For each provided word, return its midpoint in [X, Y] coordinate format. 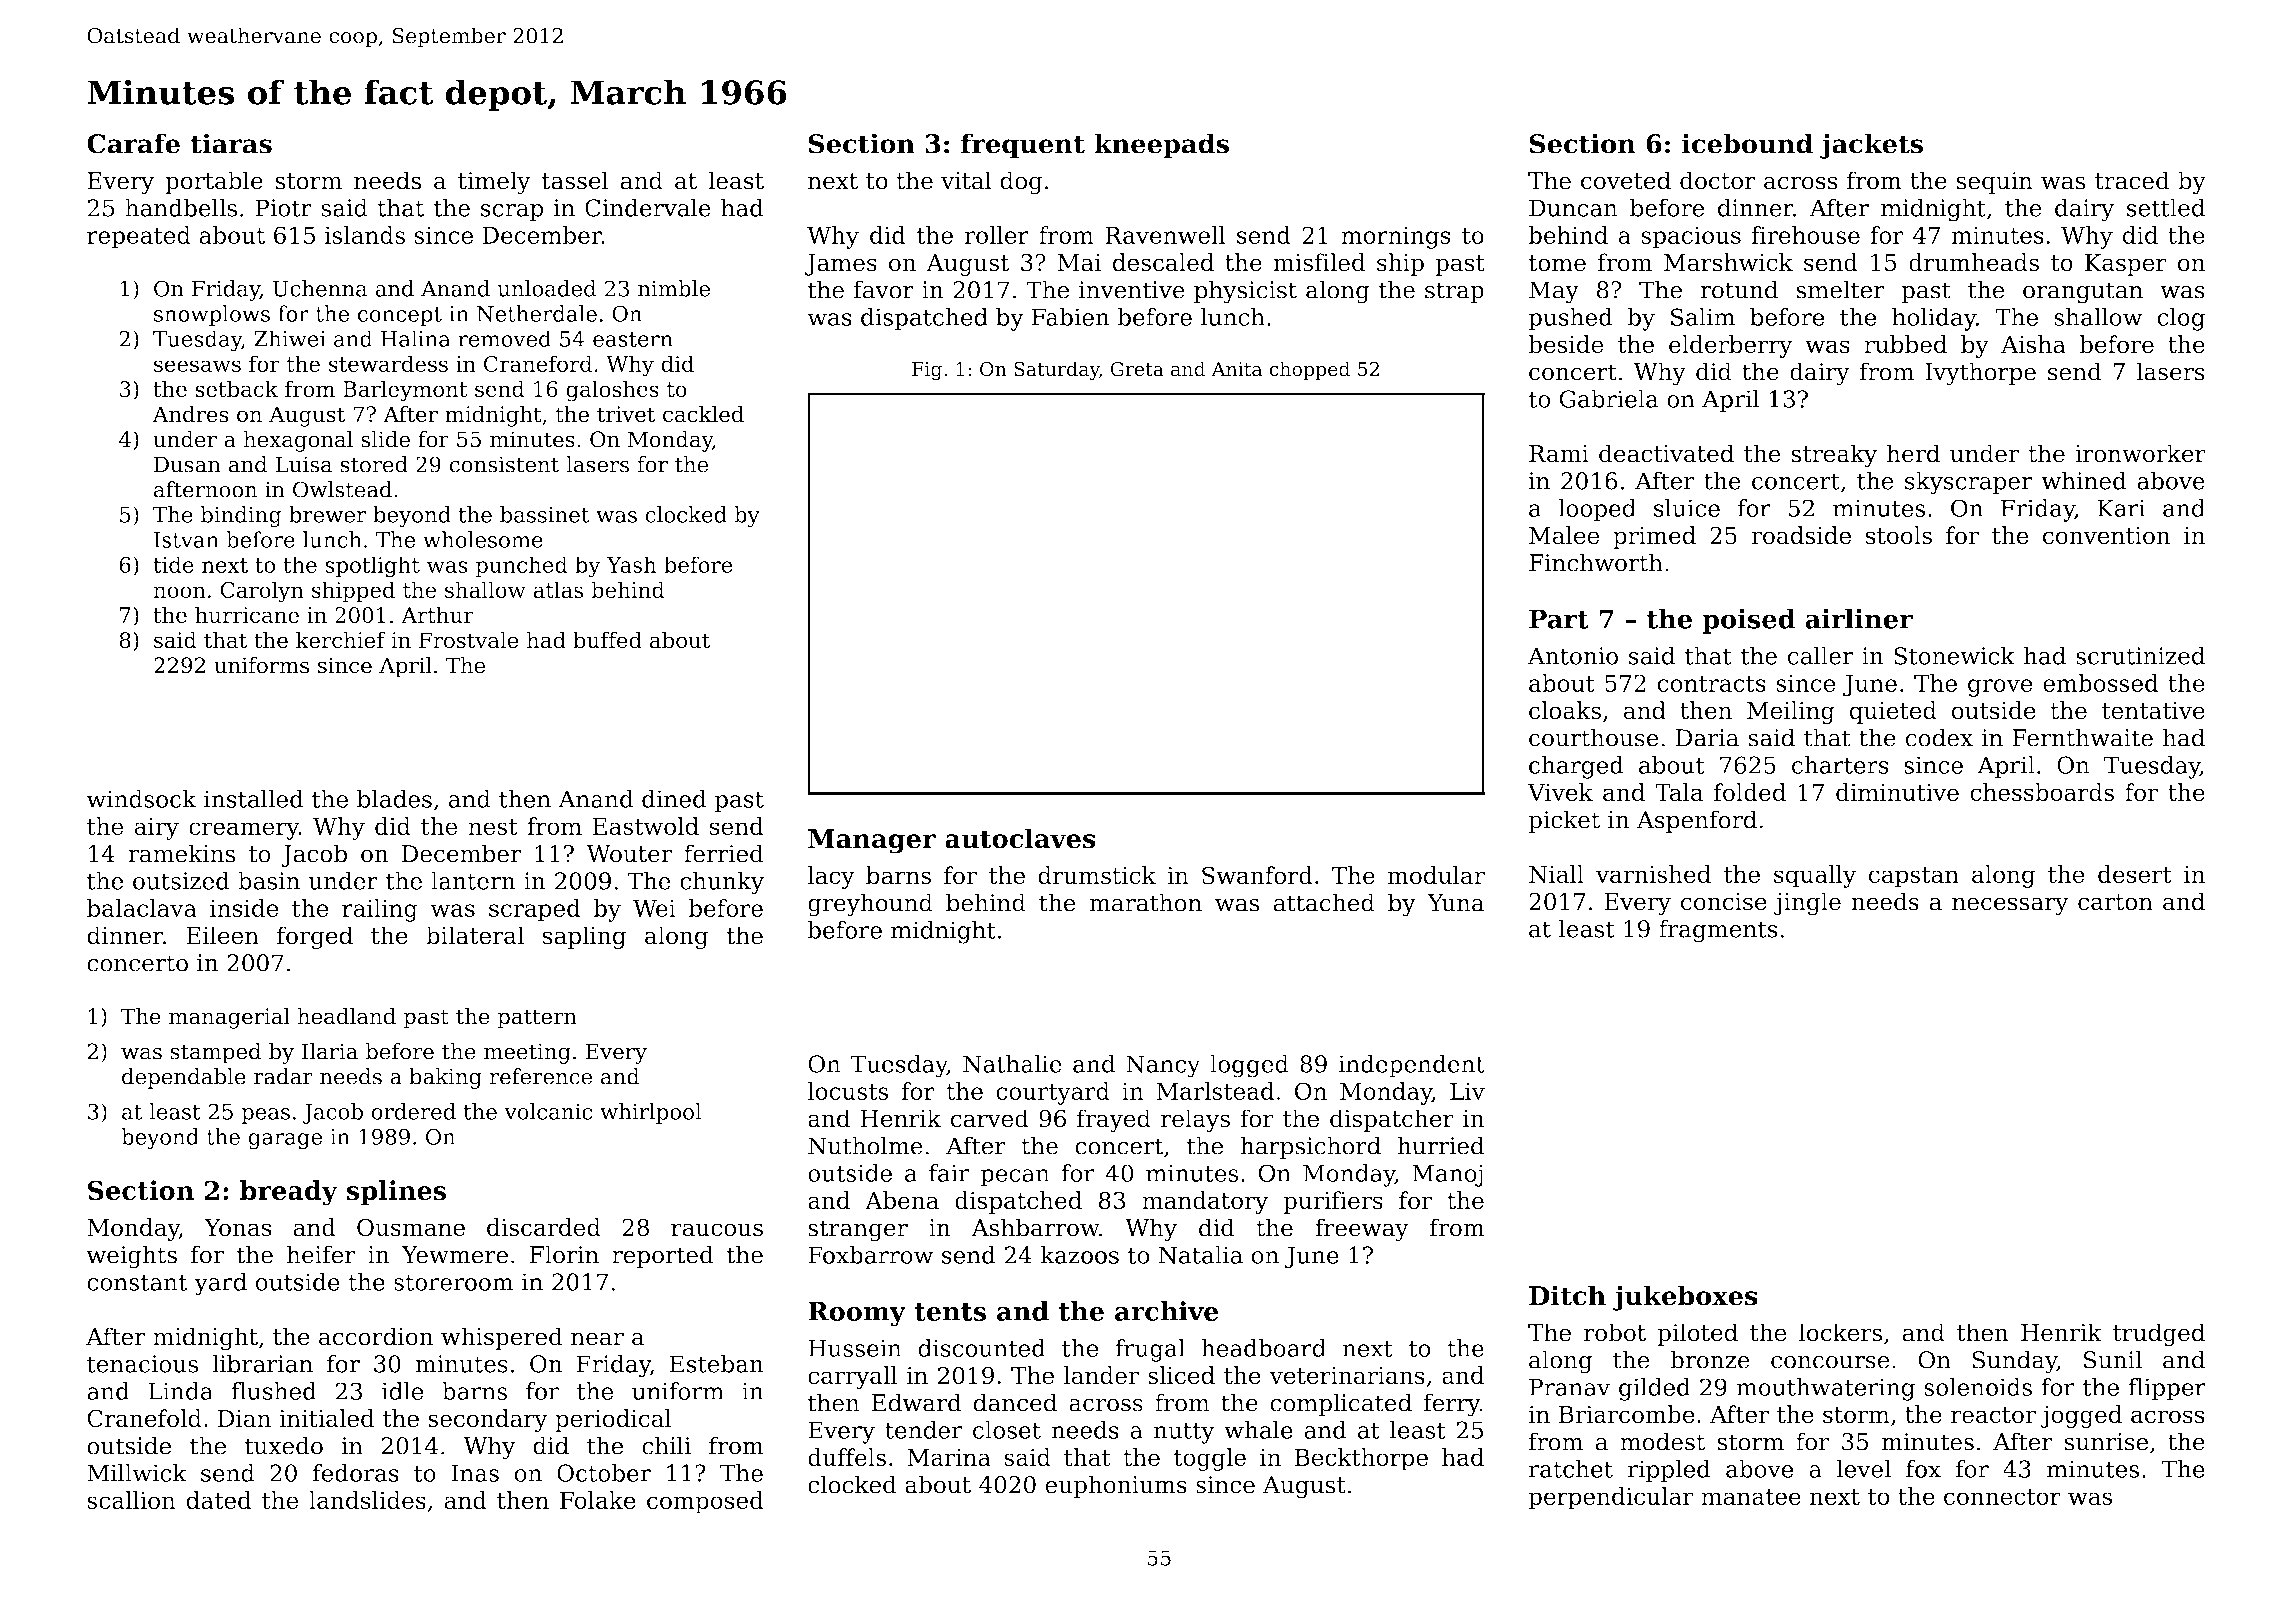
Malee [1564, 535]
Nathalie [1012, 1063]
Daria [1707, 738]
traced [2132, 180]
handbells [181, 207]
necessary [2010, 906]
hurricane [247, 615]
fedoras [356, 1473]
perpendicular [1611, 1498]
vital [966, 180]
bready [289, 1193]
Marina [949, 1457]
